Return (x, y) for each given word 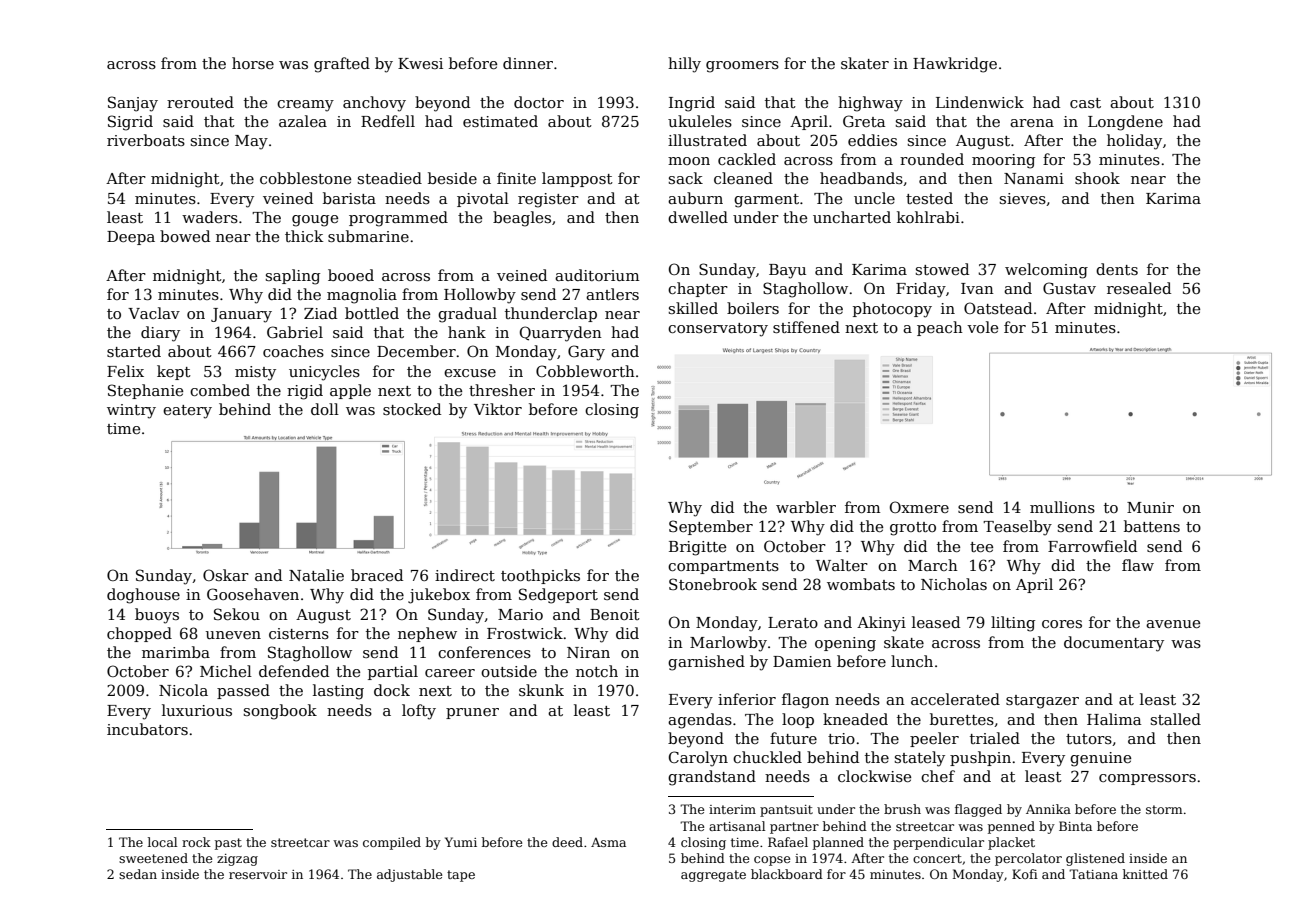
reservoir (258, 874)
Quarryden (561, 334)
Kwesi (420, 63)
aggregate (713, 876)
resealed (1139, 288)
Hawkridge (955, 65)
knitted (1145, 874)
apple (350, 391)
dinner (528, 63)
